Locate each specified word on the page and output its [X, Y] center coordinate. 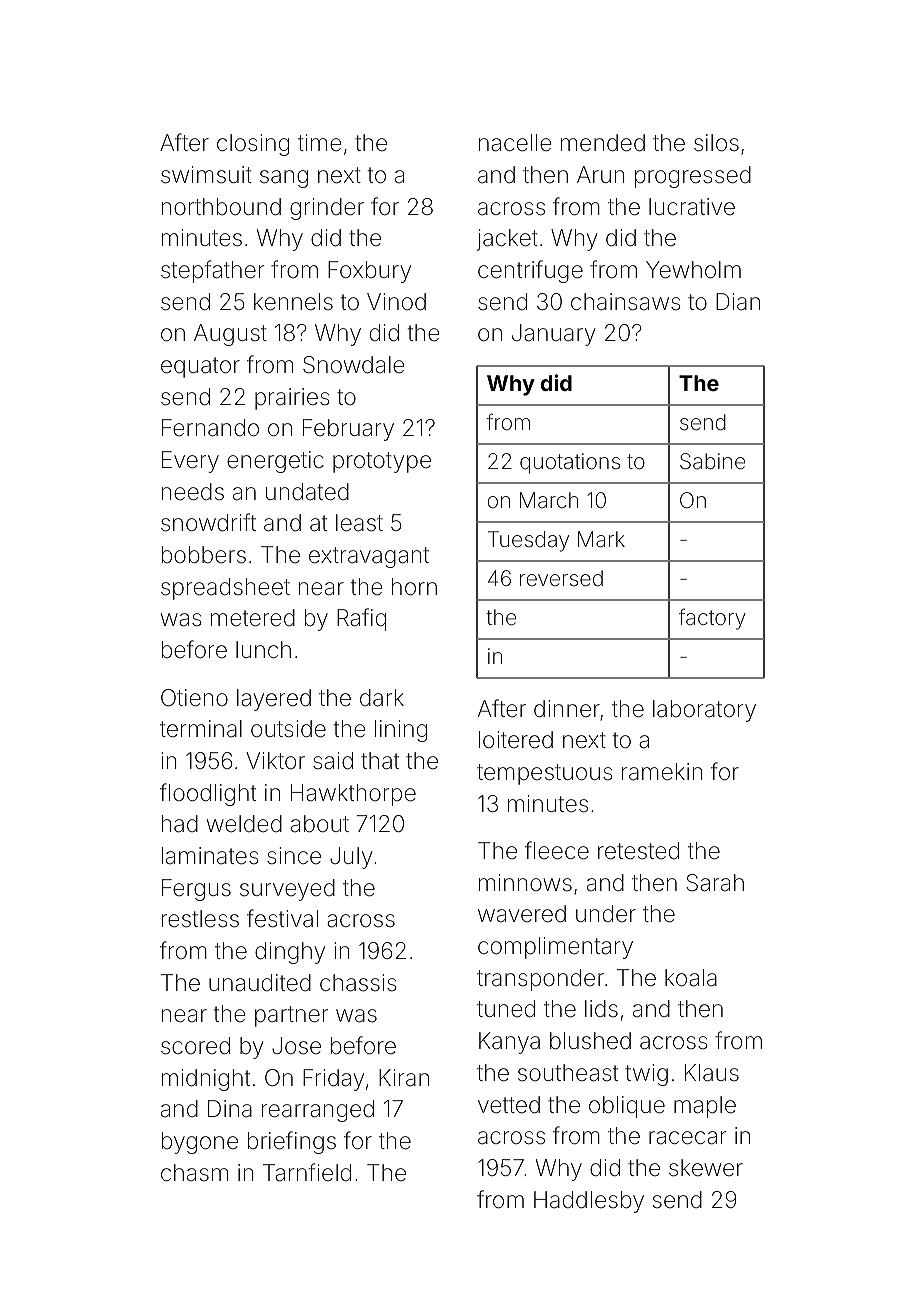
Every [190, 462]
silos [716, 143]
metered [253, 618]
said [333, 761]
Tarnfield [307, 1172]
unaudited [260, 983]
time [319, 143]
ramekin [662, 772]
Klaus [712, 1073]
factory [712, 619]
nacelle [515, 143]
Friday [333, 1080]
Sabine [712, 461]
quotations [570, 463]
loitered [516, 740]
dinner [567, 709]
